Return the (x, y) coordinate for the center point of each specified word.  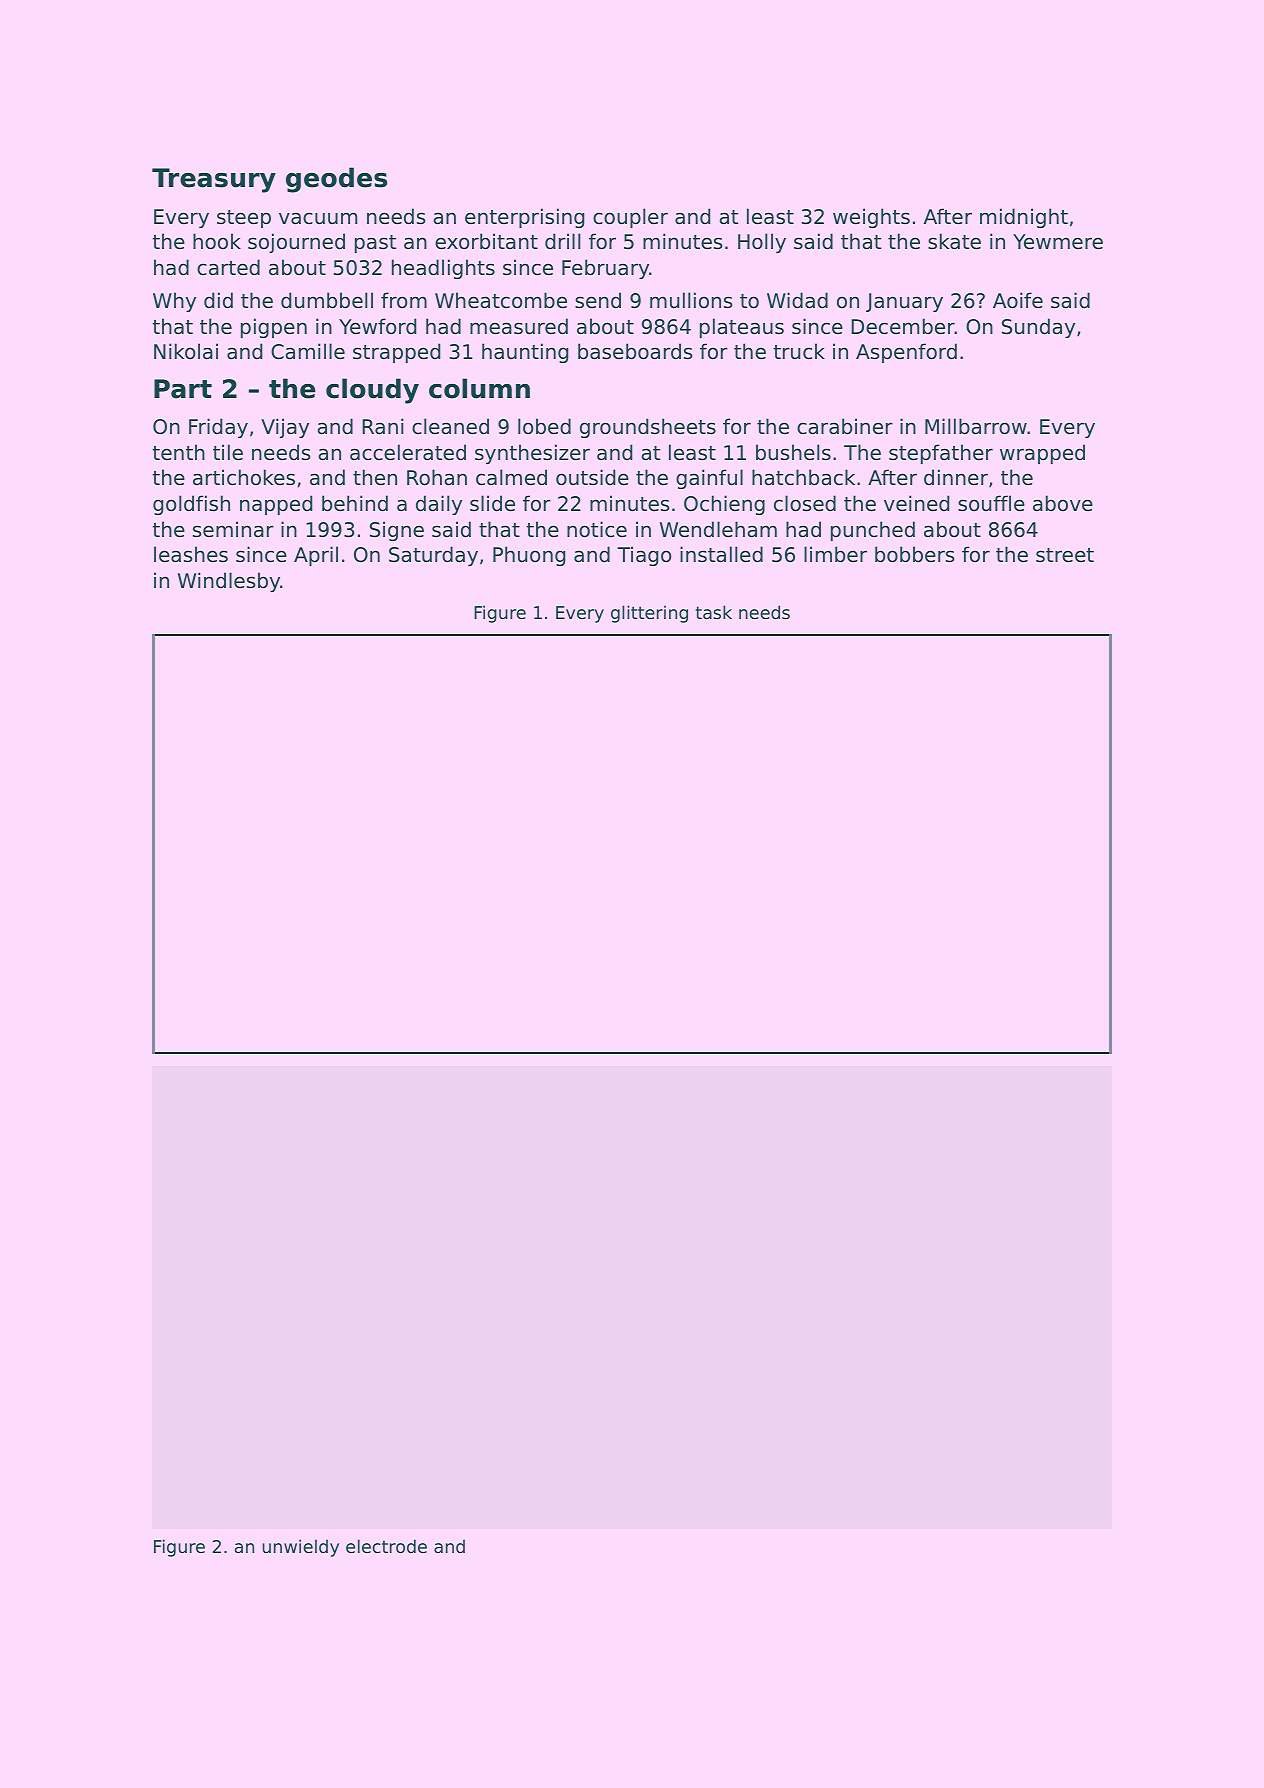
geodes (336, 180)
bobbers (914, 554)
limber (835, 554)
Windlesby (229, 582)
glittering (649, 614)
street (1065, 555)
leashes (191, 554)
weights (871, 218)
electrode (386, 1546)
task (714, 612)
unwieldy (300, 1548)
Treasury (214, 180)
